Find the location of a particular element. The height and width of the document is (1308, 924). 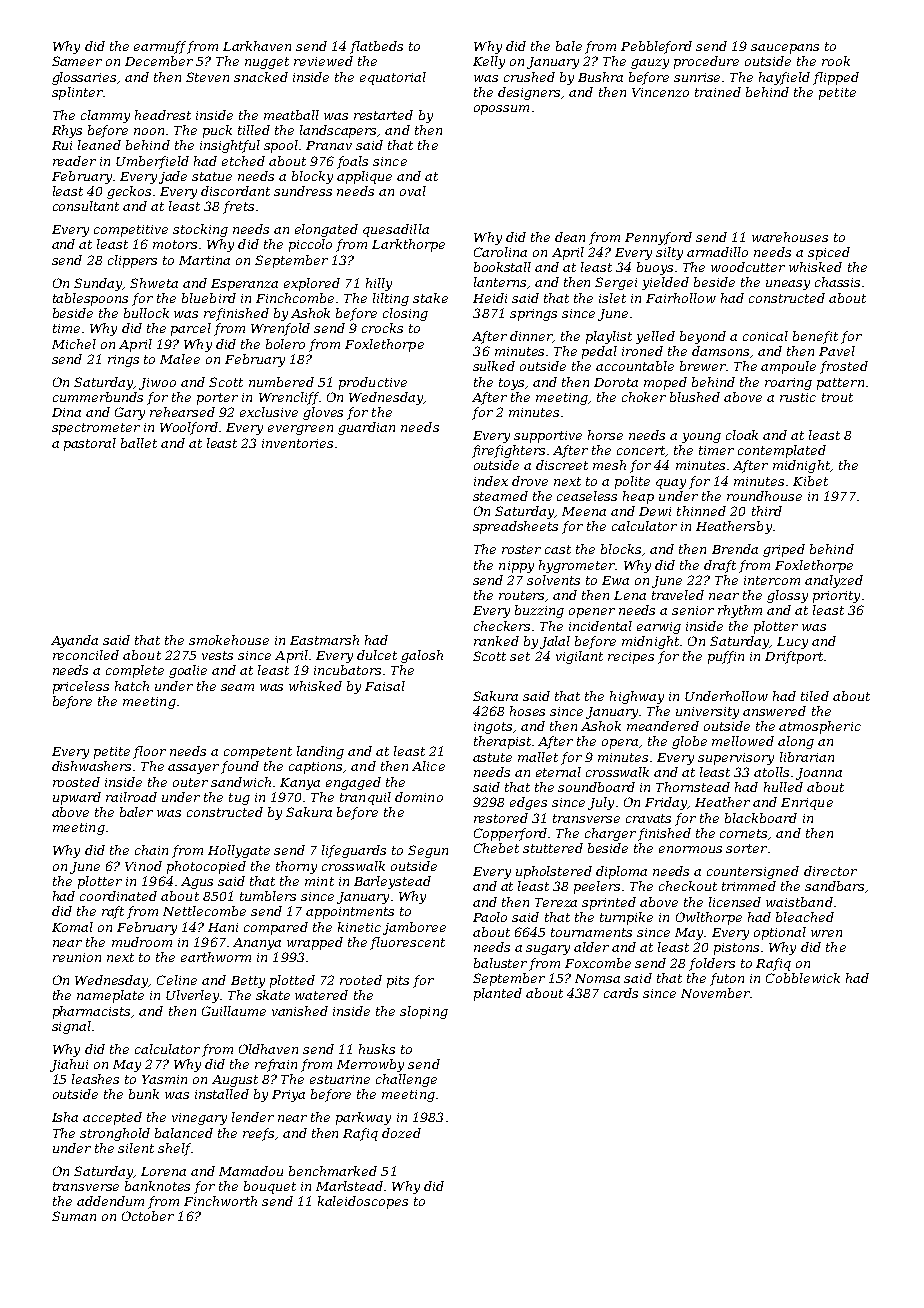

November is located at coordinates (715, 993).
